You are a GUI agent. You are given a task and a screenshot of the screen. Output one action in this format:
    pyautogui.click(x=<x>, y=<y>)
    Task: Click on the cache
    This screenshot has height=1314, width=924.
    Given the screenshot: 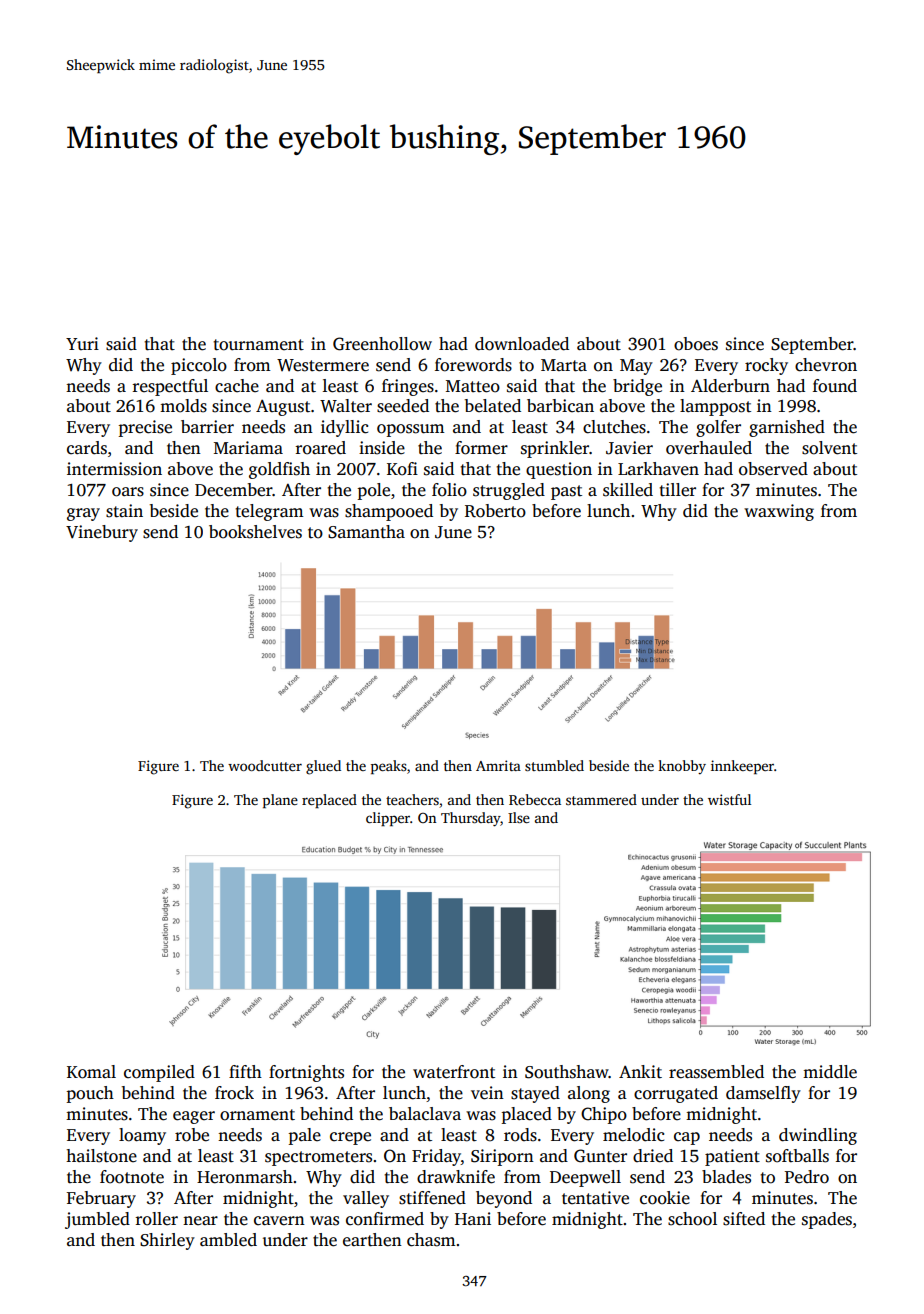 What is the action you would take?
    pyautogui.click(x=237, y=386)
